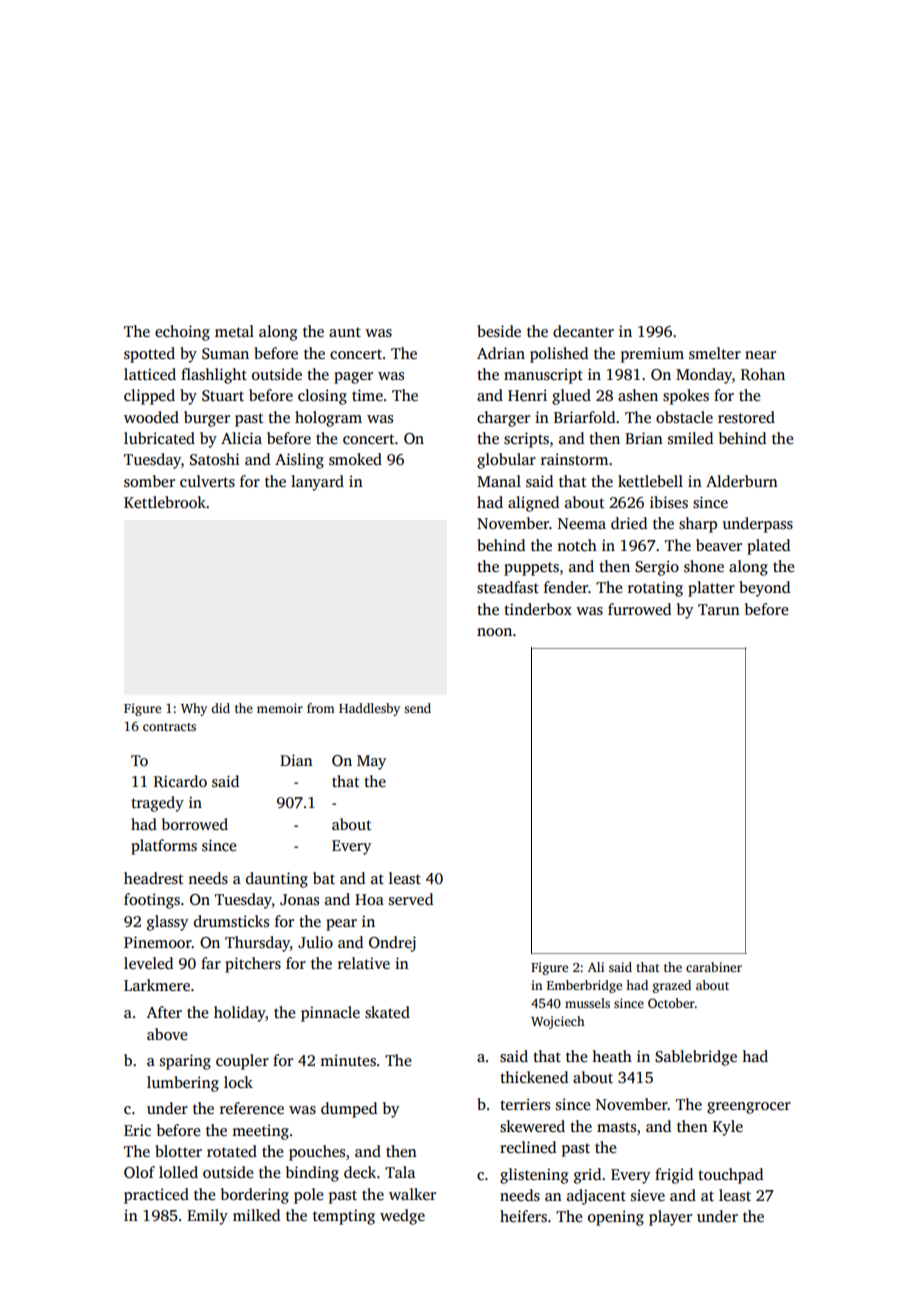  Describe the element at coordinates (280, 708) in the screenshot. I see `memoir` at that location.
